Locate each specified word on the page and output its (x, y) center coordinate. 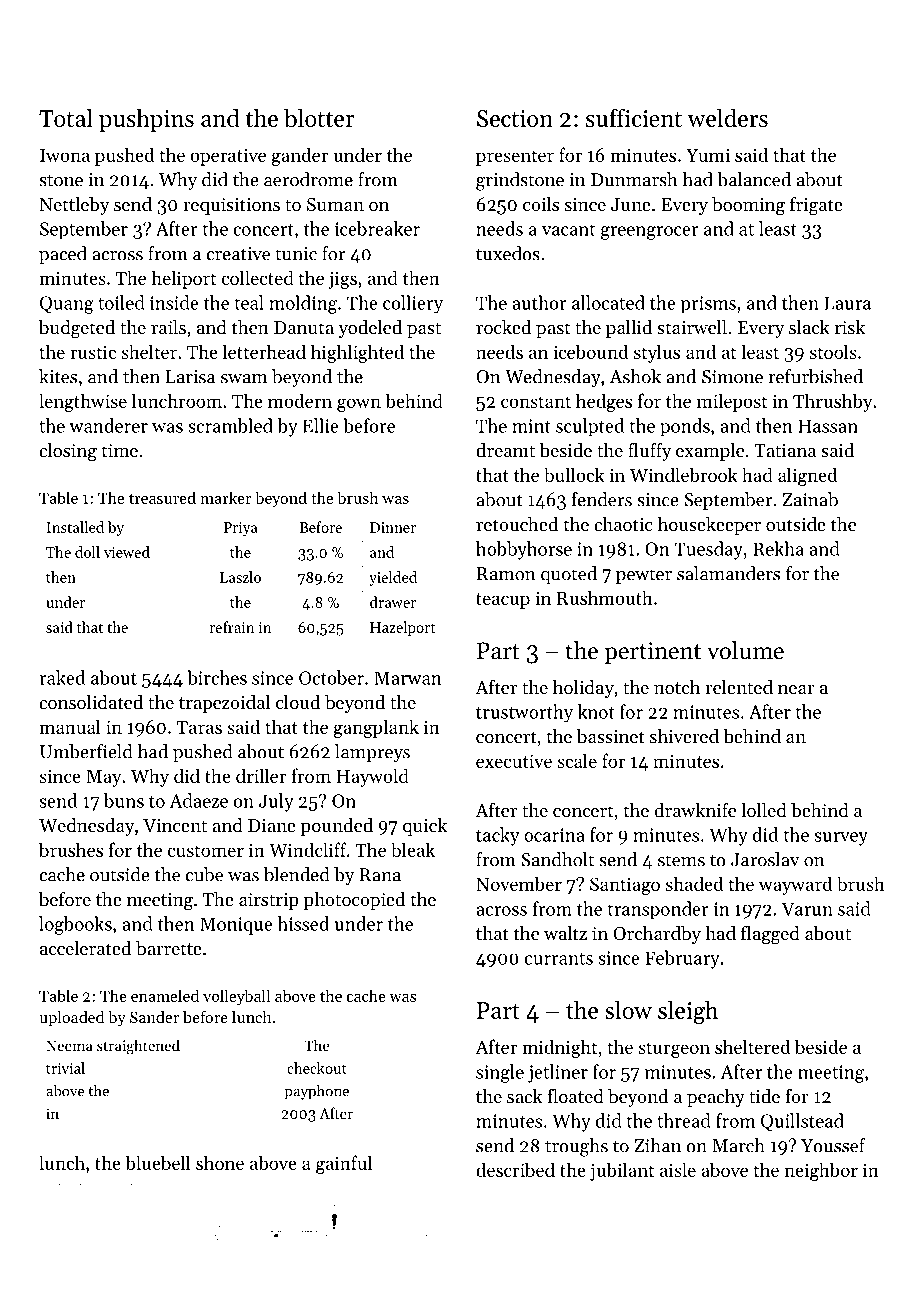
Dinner (393, 527)
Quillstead (802, 1122)
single (500, 1073)
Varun (807, 909)
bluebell (158, 1162)
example (710, 452)
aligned (807, 476)
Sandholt (558, 859)
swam (244, 379)
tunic (296, 254)
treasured (162, 497)
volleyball (236, 997)
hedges (604, 402)
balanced (754, 179)
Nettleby (74, 206)
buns (124, 800)
